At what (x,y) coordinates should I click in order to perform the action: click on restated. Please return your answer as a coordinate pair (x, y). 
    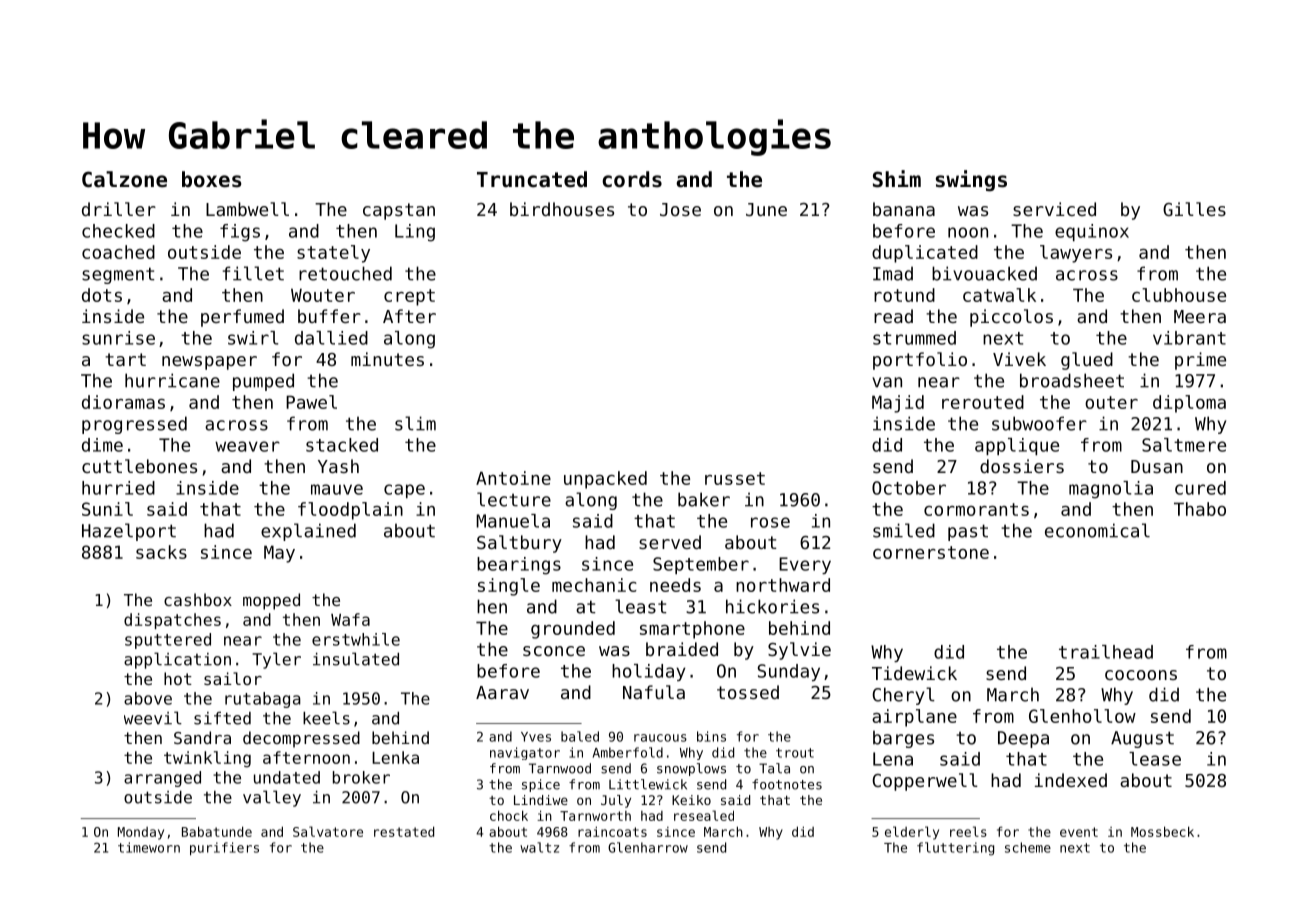
    Looking at the image, I should click on (404, 831).
